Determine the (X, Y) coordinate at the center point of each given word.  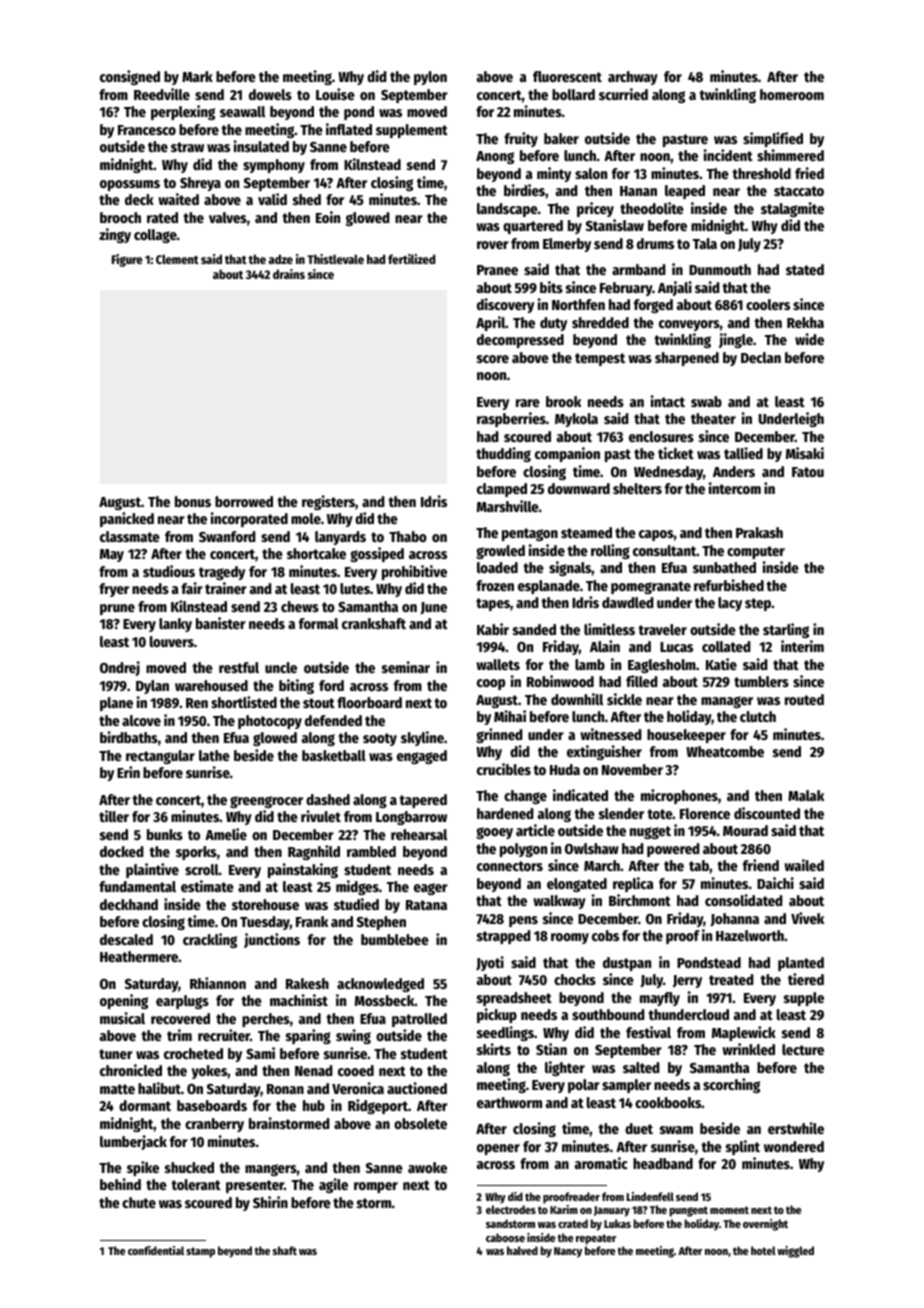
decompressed (520, 341)
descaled (126, 939)
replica (633, 884)
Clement (177, 259)
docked (122, 851)
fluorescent (567, 76)
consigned (130, 77)
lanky (175, 625)
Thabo (408, 536)
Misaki (805, 453)
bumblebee (395, 939)
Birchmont (640, 900)
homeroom (792, 94)
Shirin (270, 1202)
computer (756, 552)
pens (523, 921)
